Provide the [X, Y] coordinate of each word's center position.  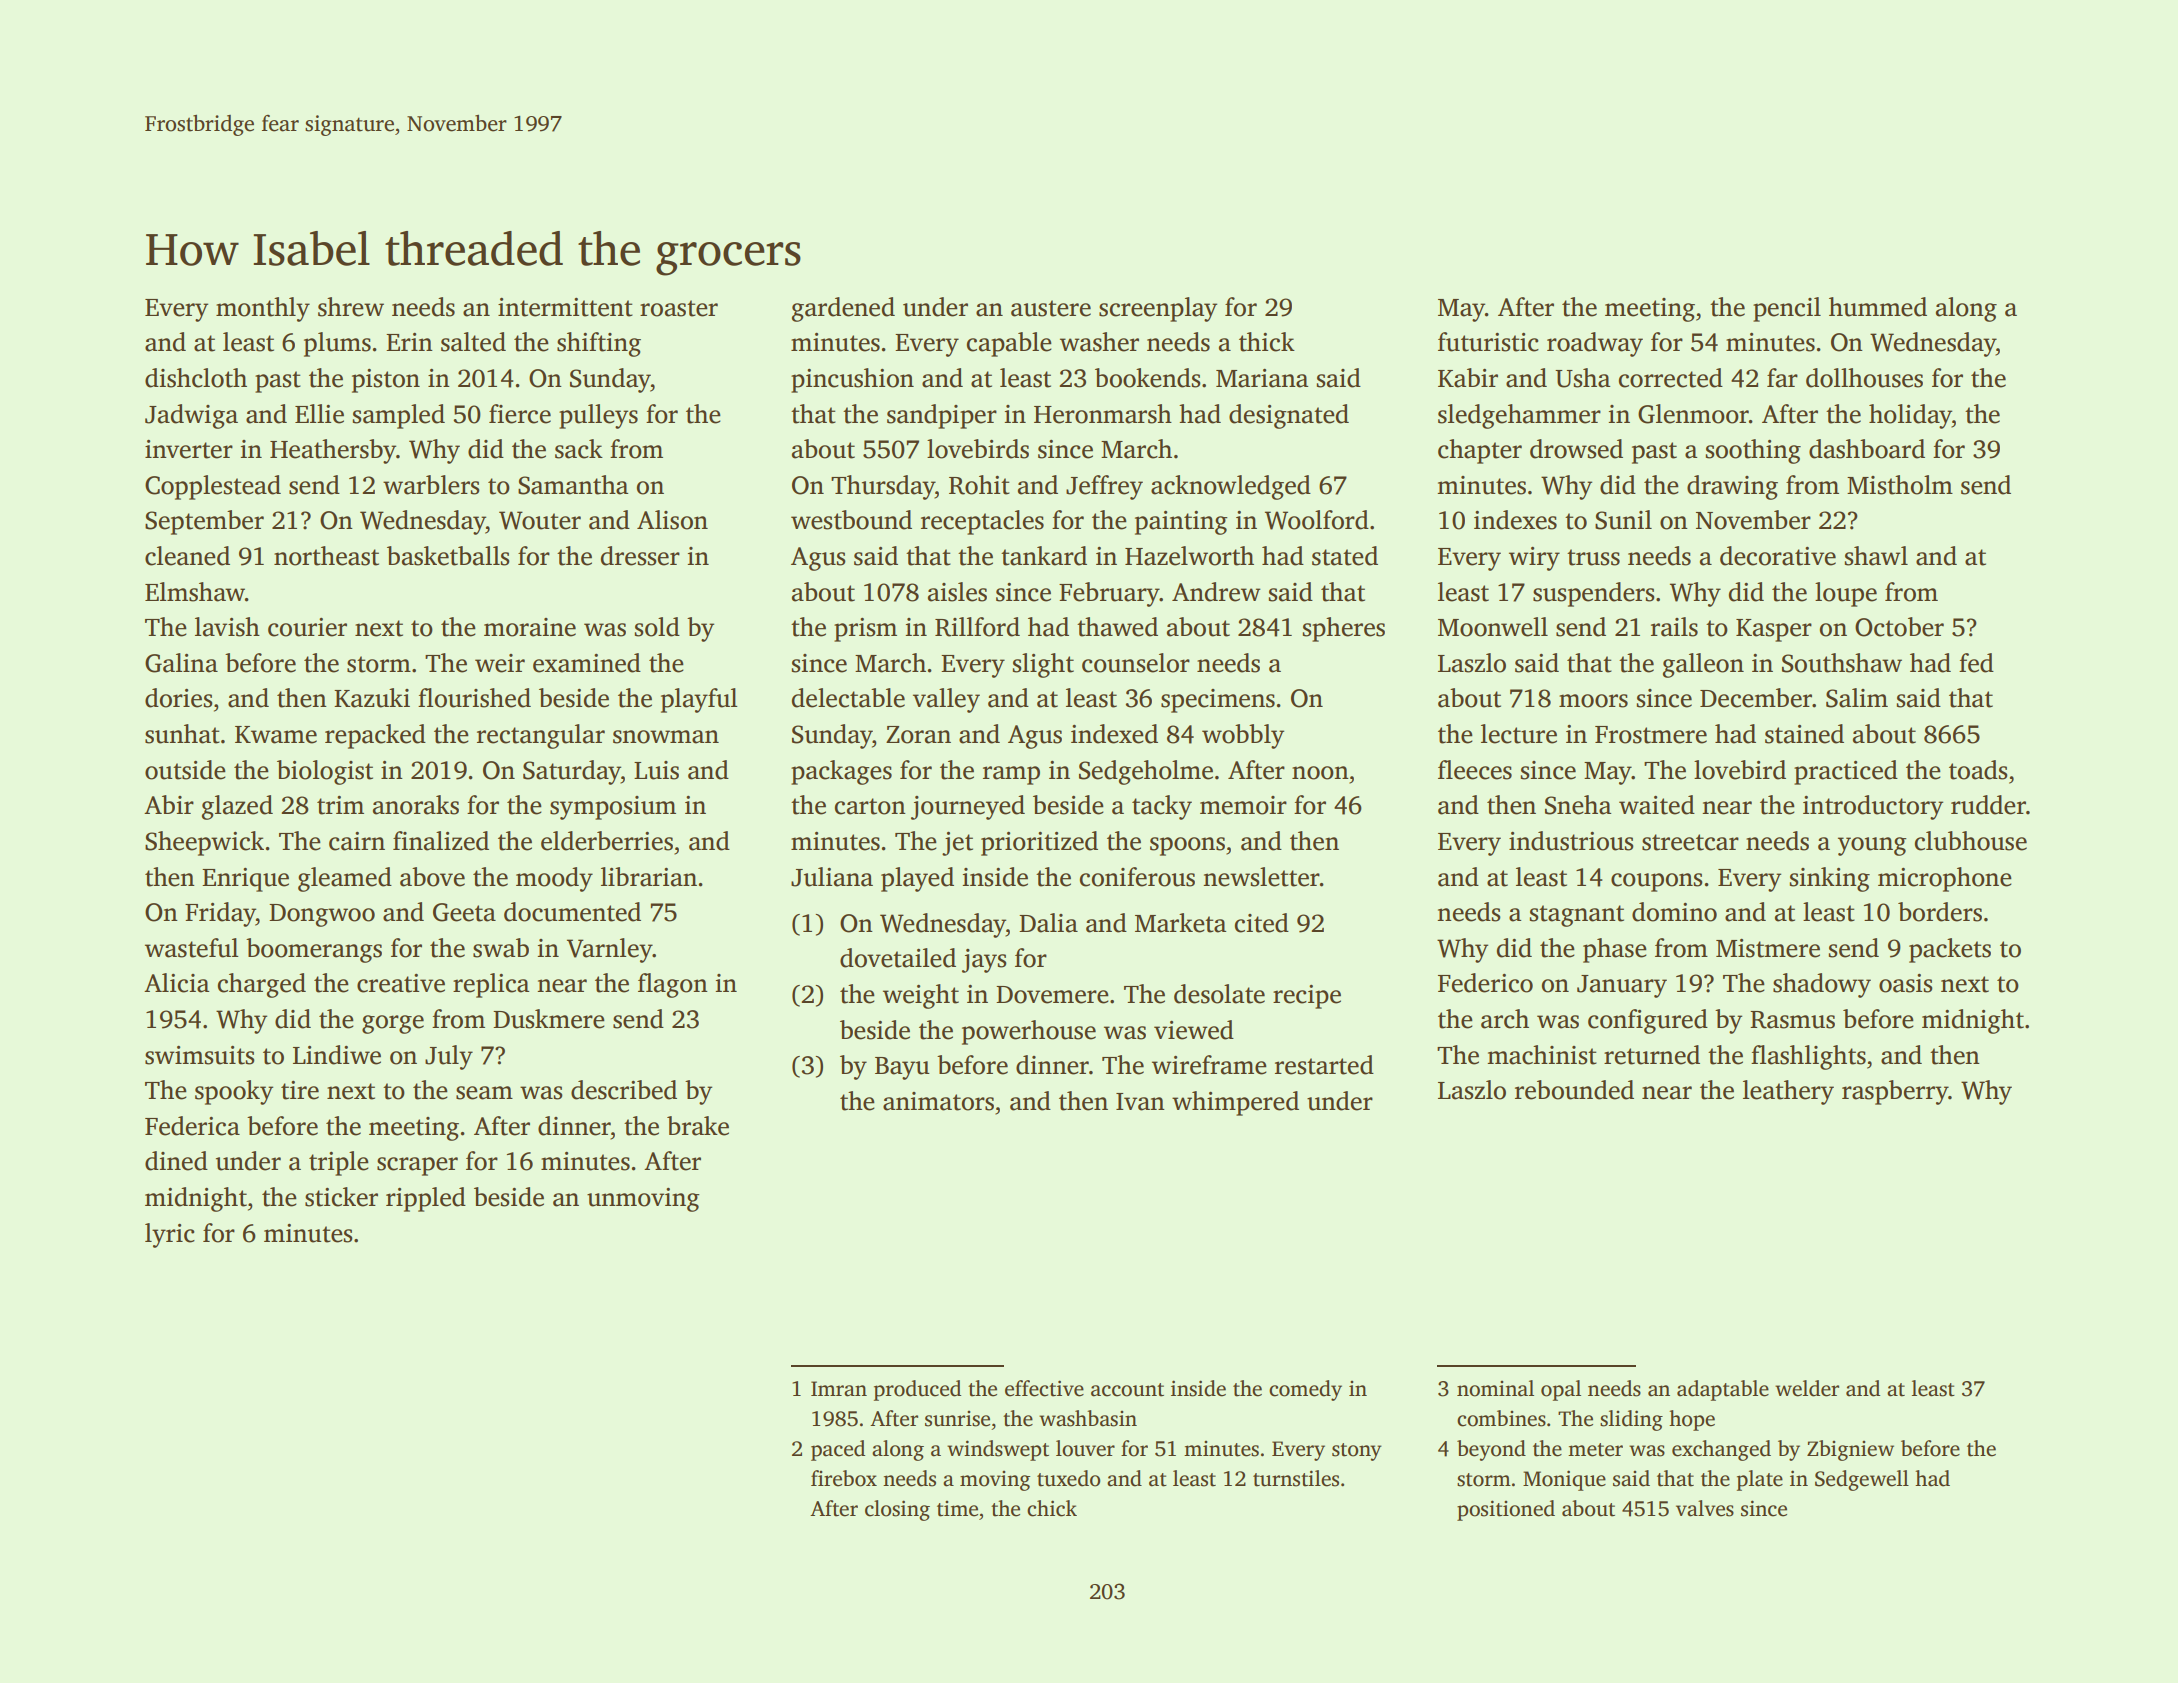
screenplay [1158, 309]
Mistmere [1768, 948]
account [1127, 1390]
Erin [409, 342]
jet [957, 844]
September [204, 522]
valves [1705, 1508]
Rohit [979, 485]
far [1782, 378]
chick [1052, 1508]
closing [897, 1510]
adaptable [1723, 1390]
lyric [170, 1235]
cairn [357, 841]
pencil [1787, 309]
